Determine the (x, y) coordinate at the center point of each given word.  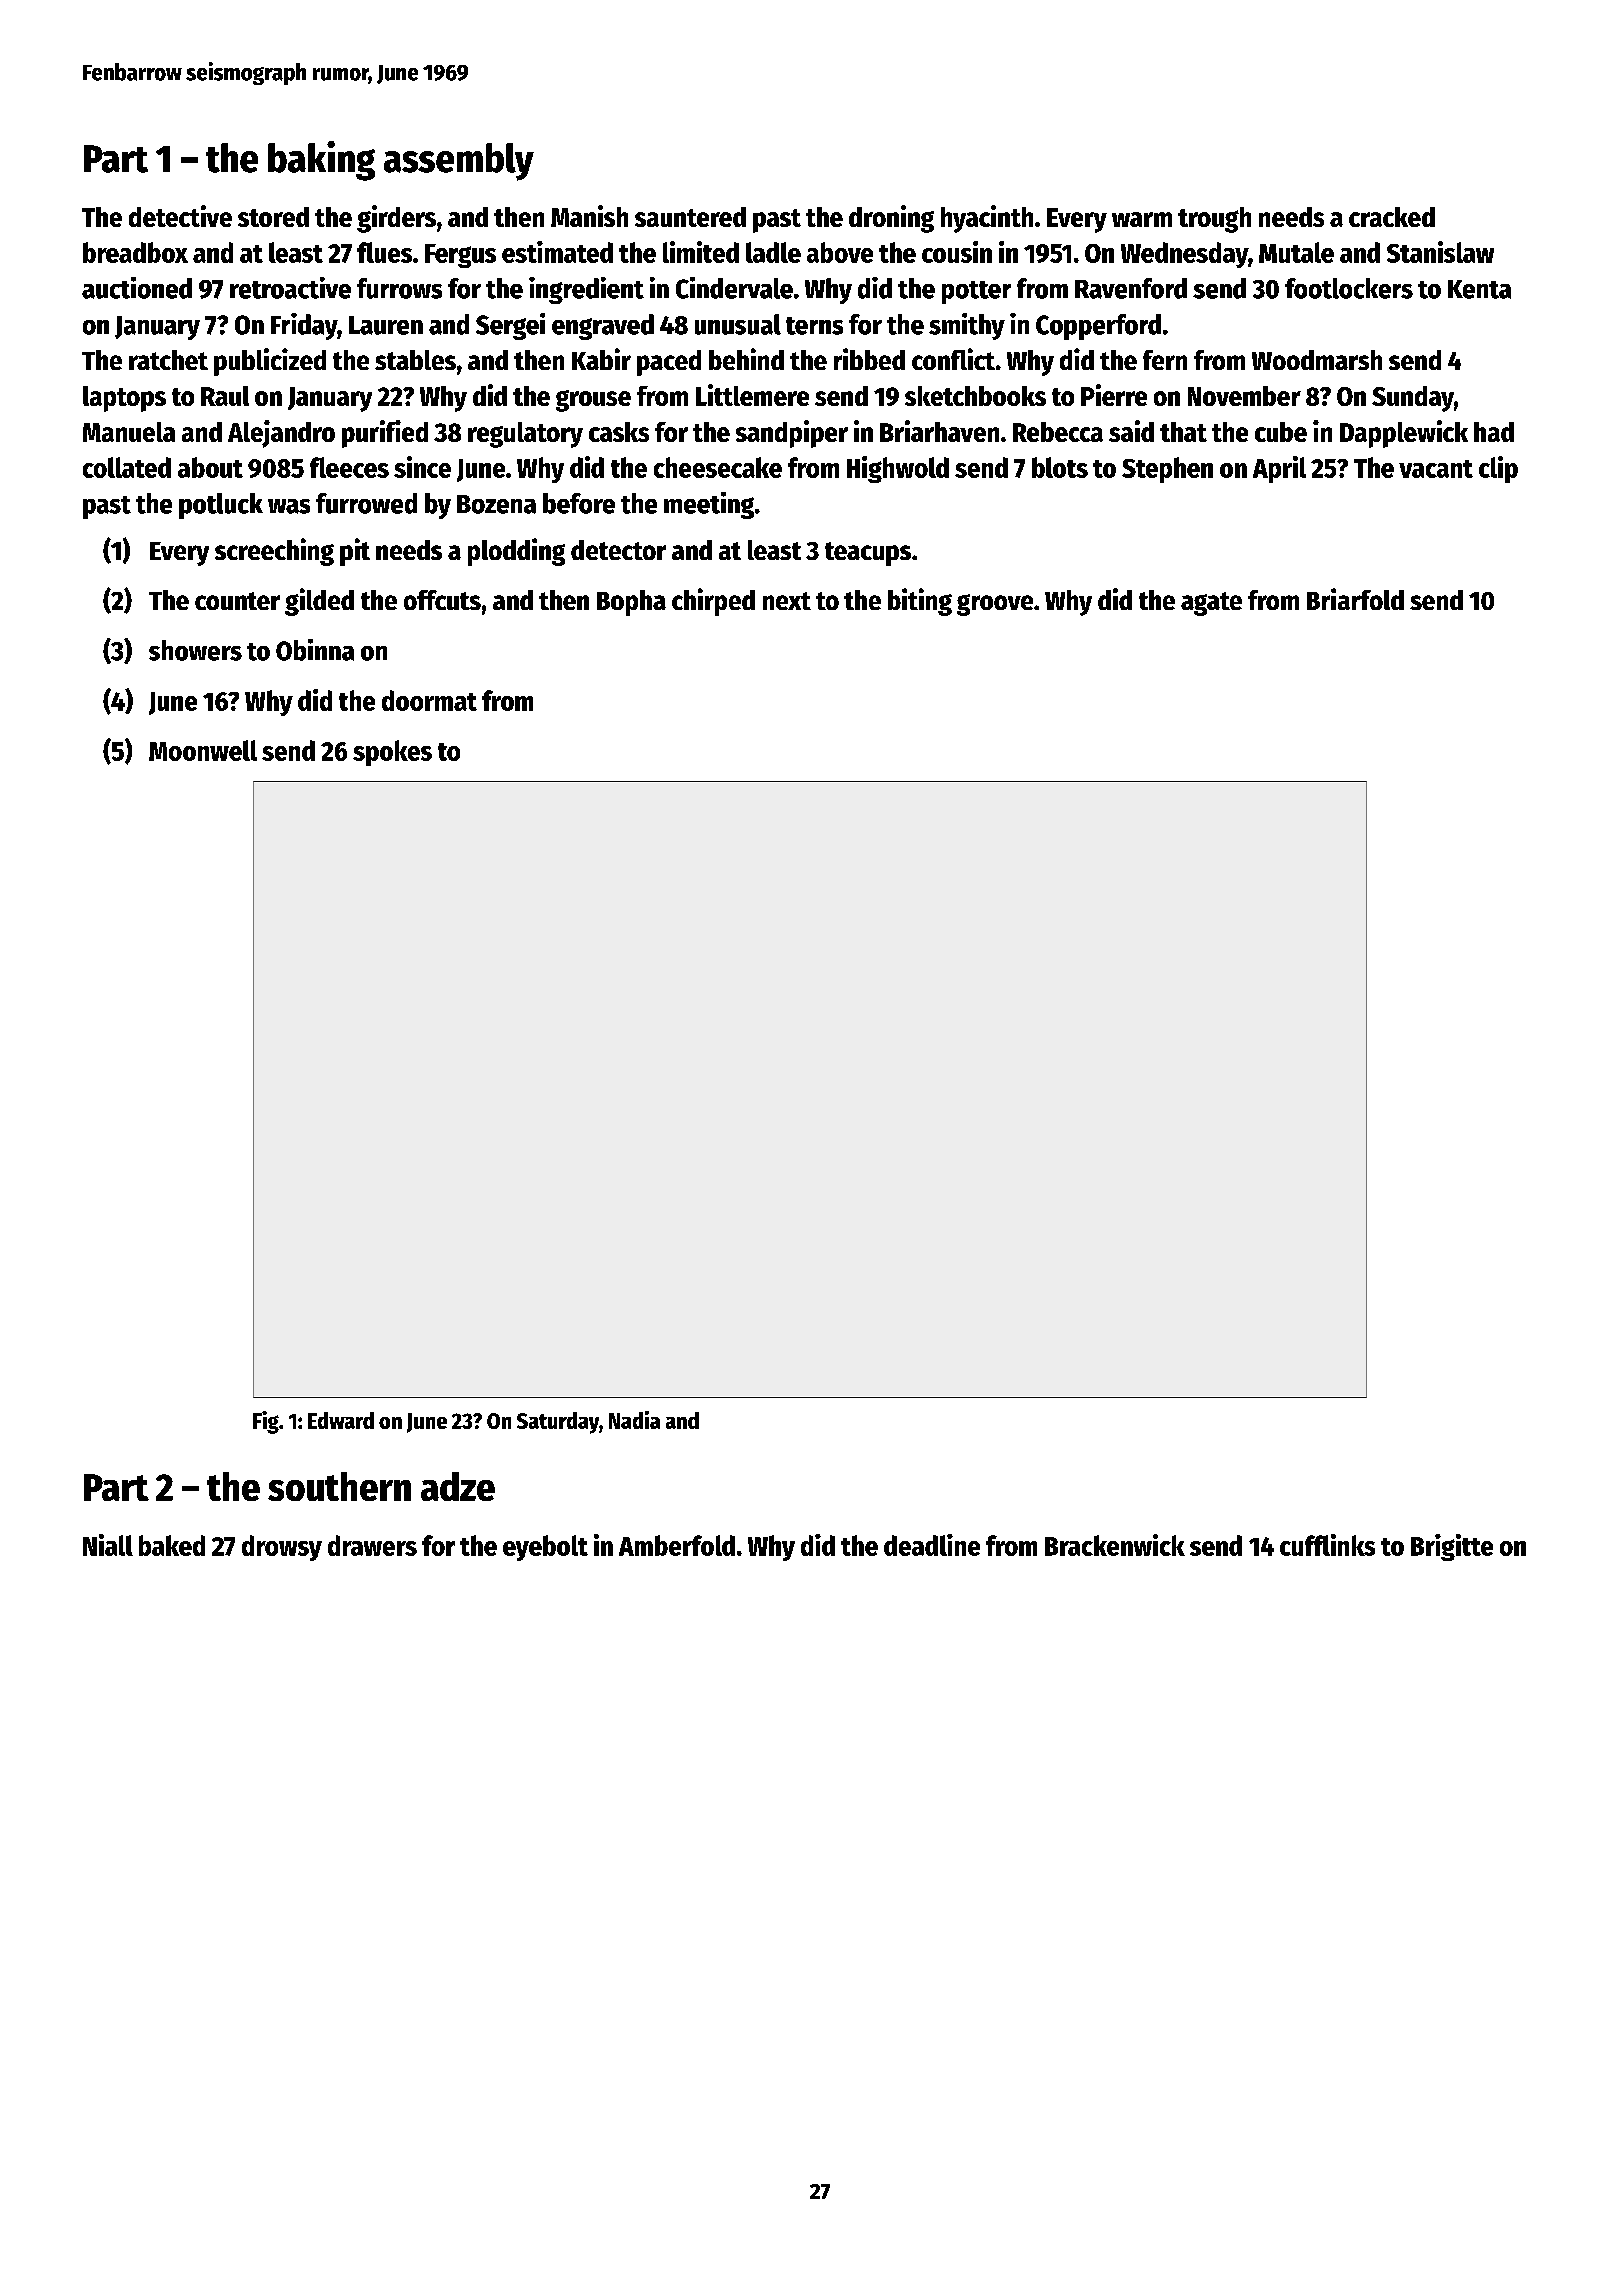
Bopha (631, 603)
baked (172, 1545)
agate (1211, 604)
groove (995, 605)
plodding (516, 552)
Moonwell (203, 750)
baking (321, 161)
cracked (1392, 217)
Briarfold (1355, 599)
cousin (957, 252)
